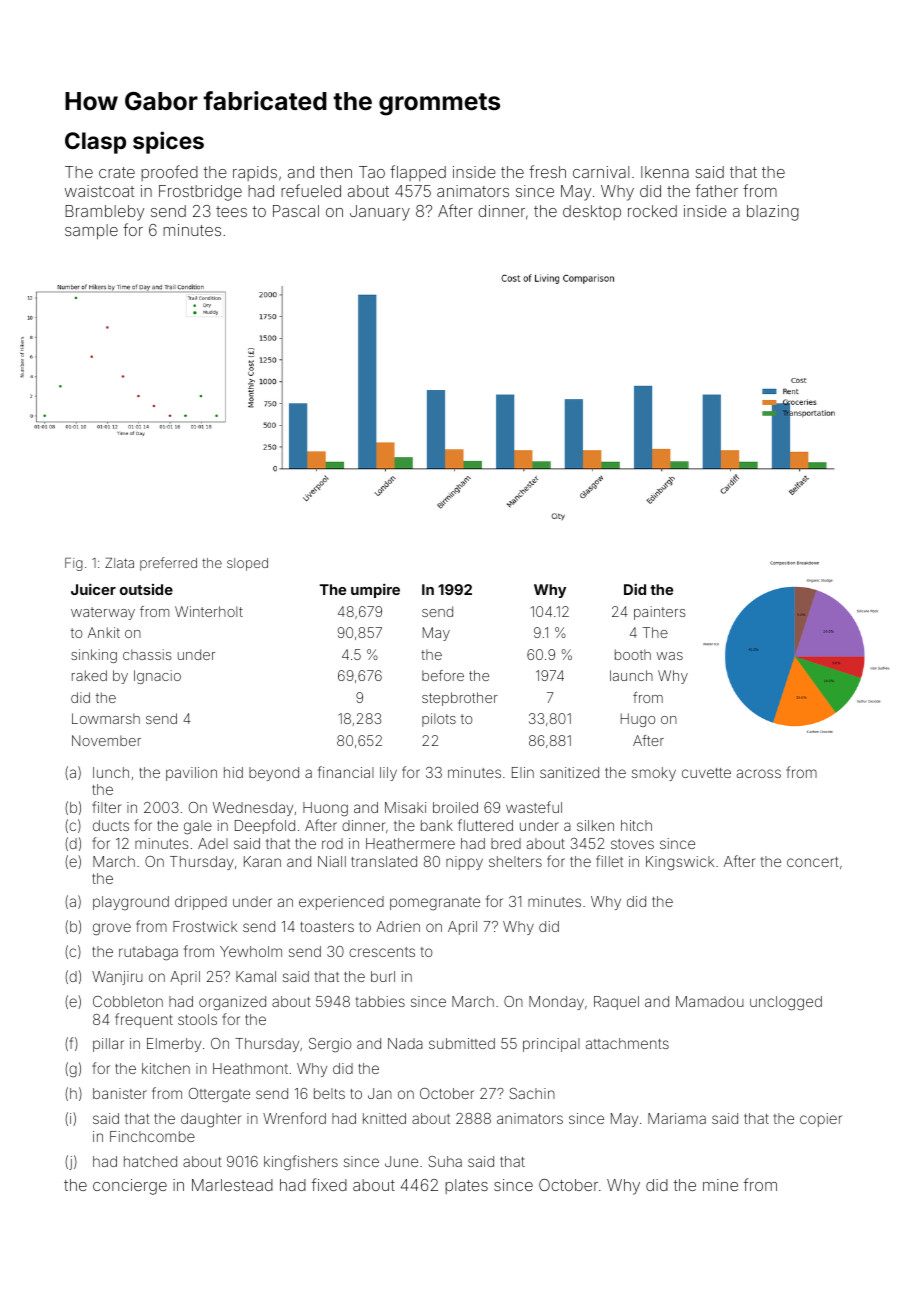 This image has width=908, height=1316. Describe the element at coordinates (466, 1186) in the image. I see `plates` at that location.
